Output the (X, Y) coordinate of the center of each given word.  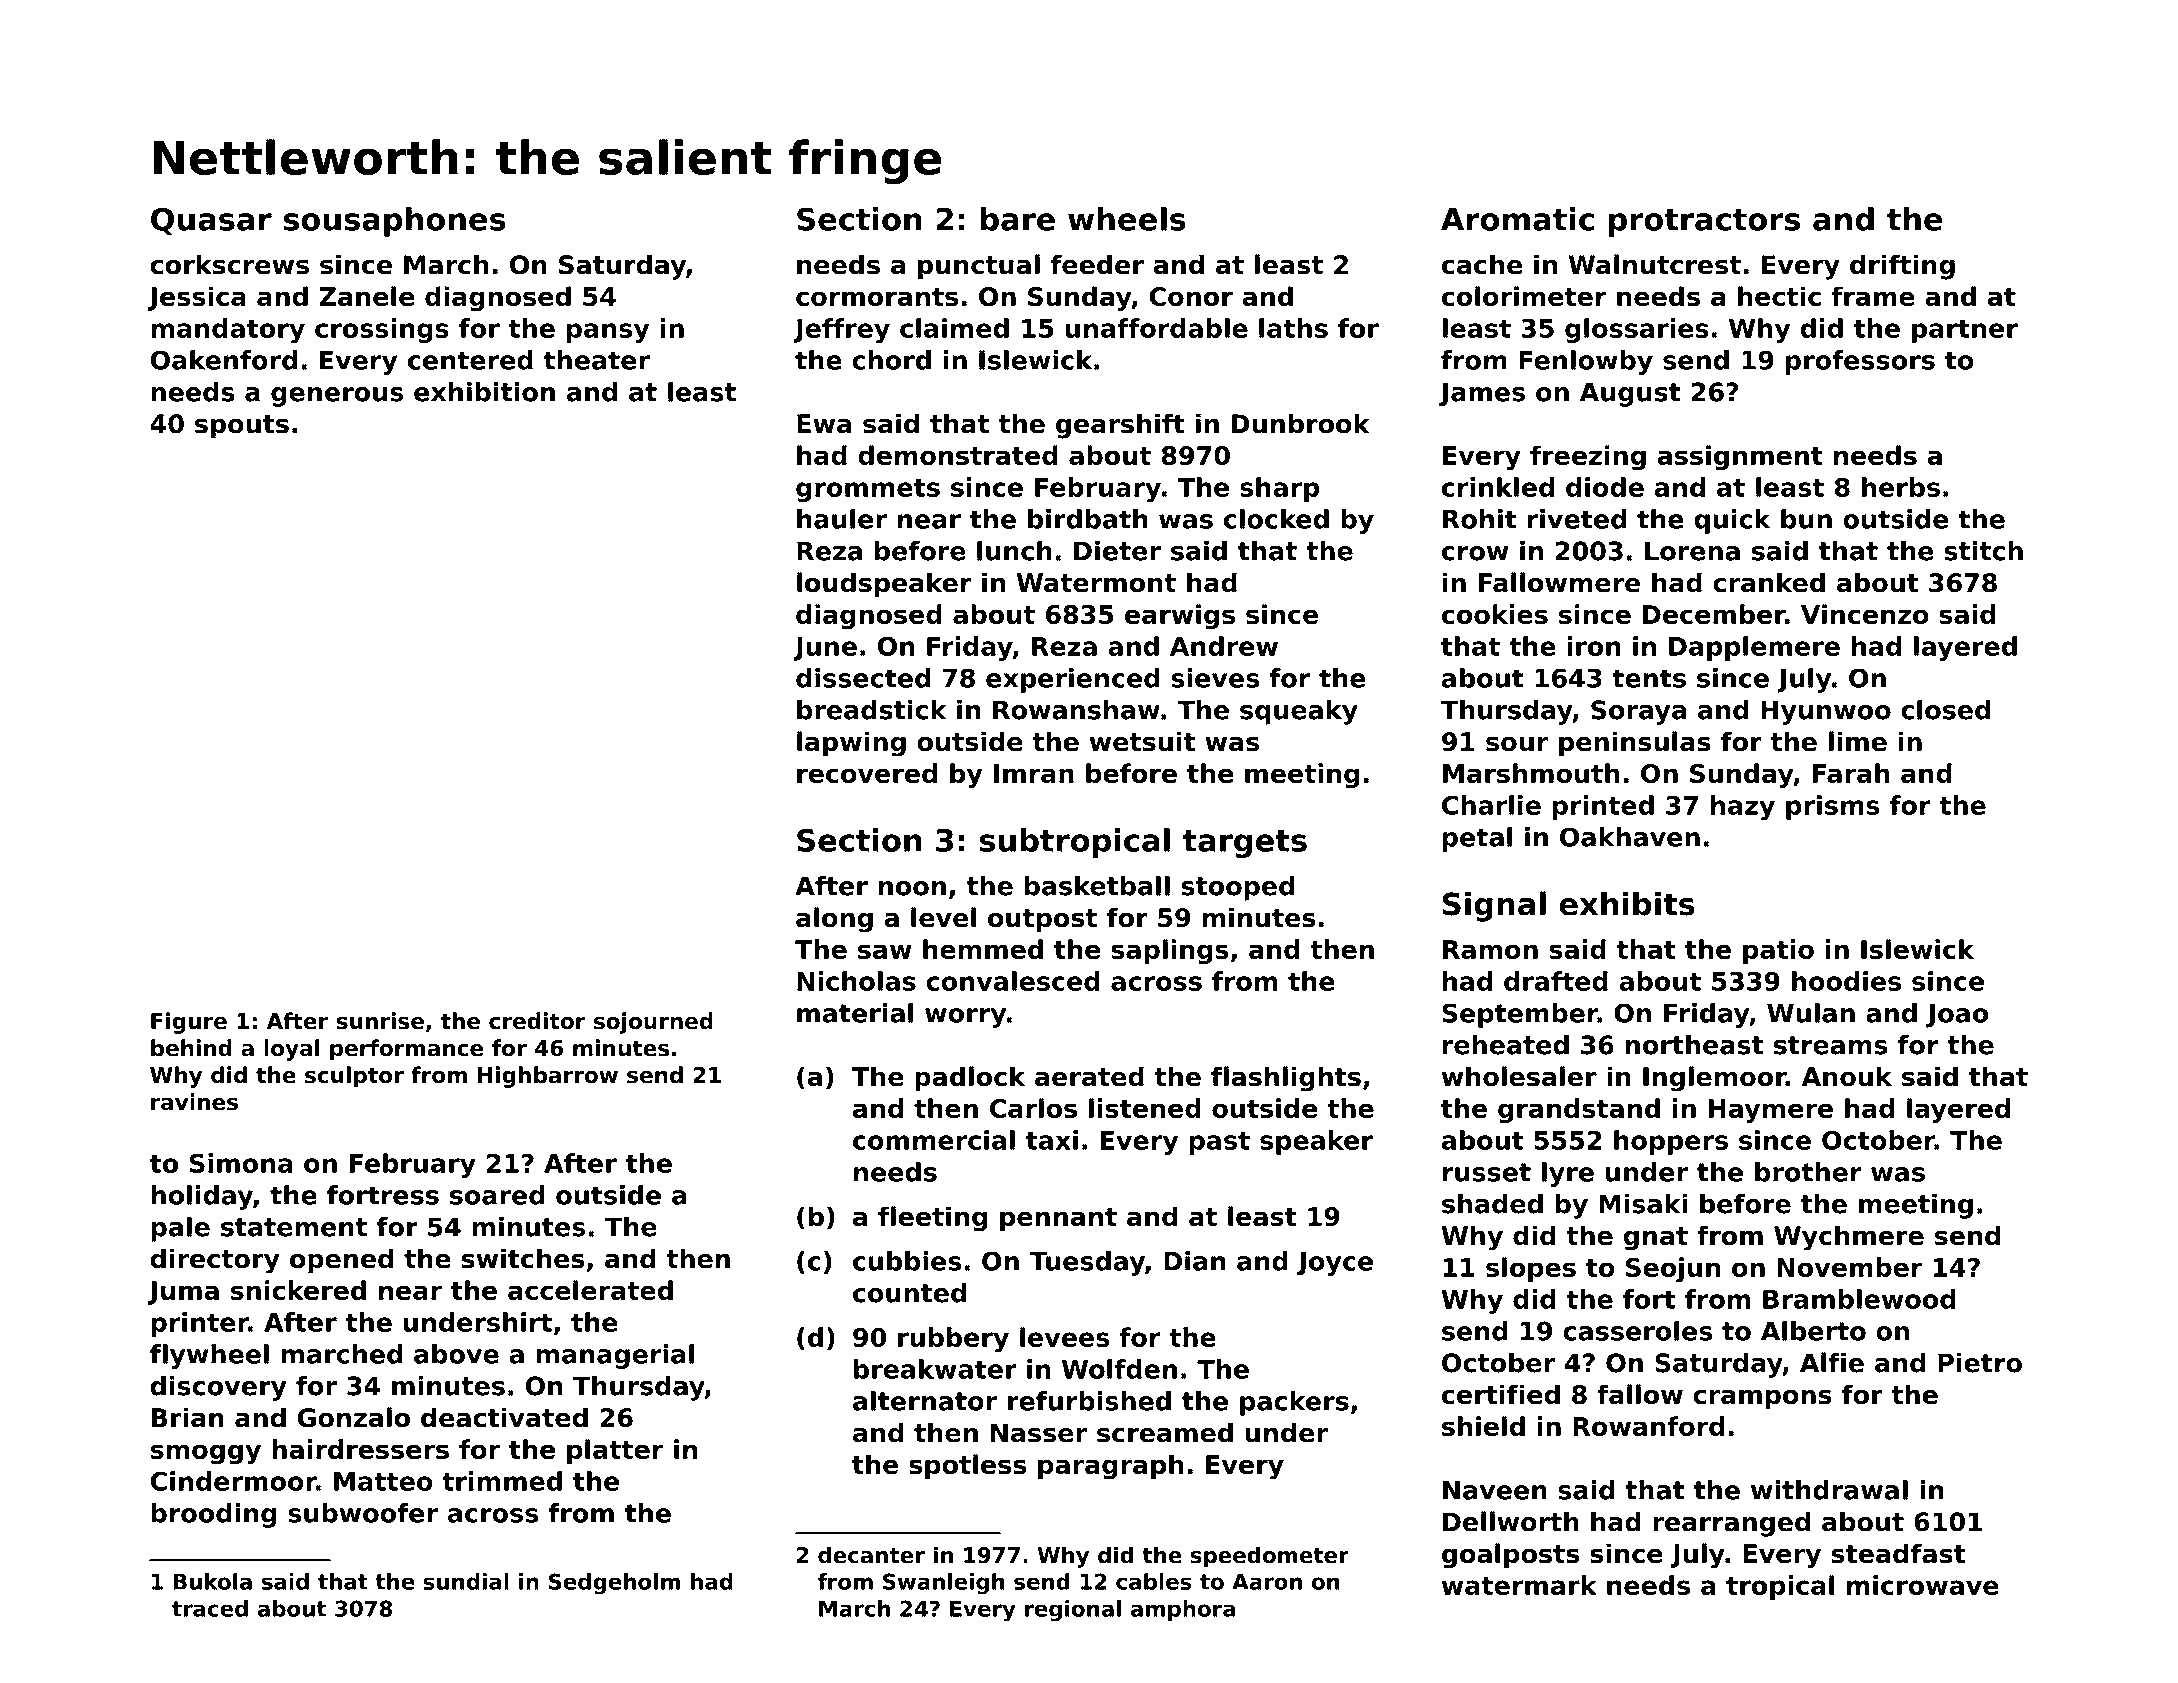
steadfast (1898, 1553)
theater (596, 360)
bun (1806, 519)
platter (615, 1451)
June (825, 649)
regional (1073, 1610)
